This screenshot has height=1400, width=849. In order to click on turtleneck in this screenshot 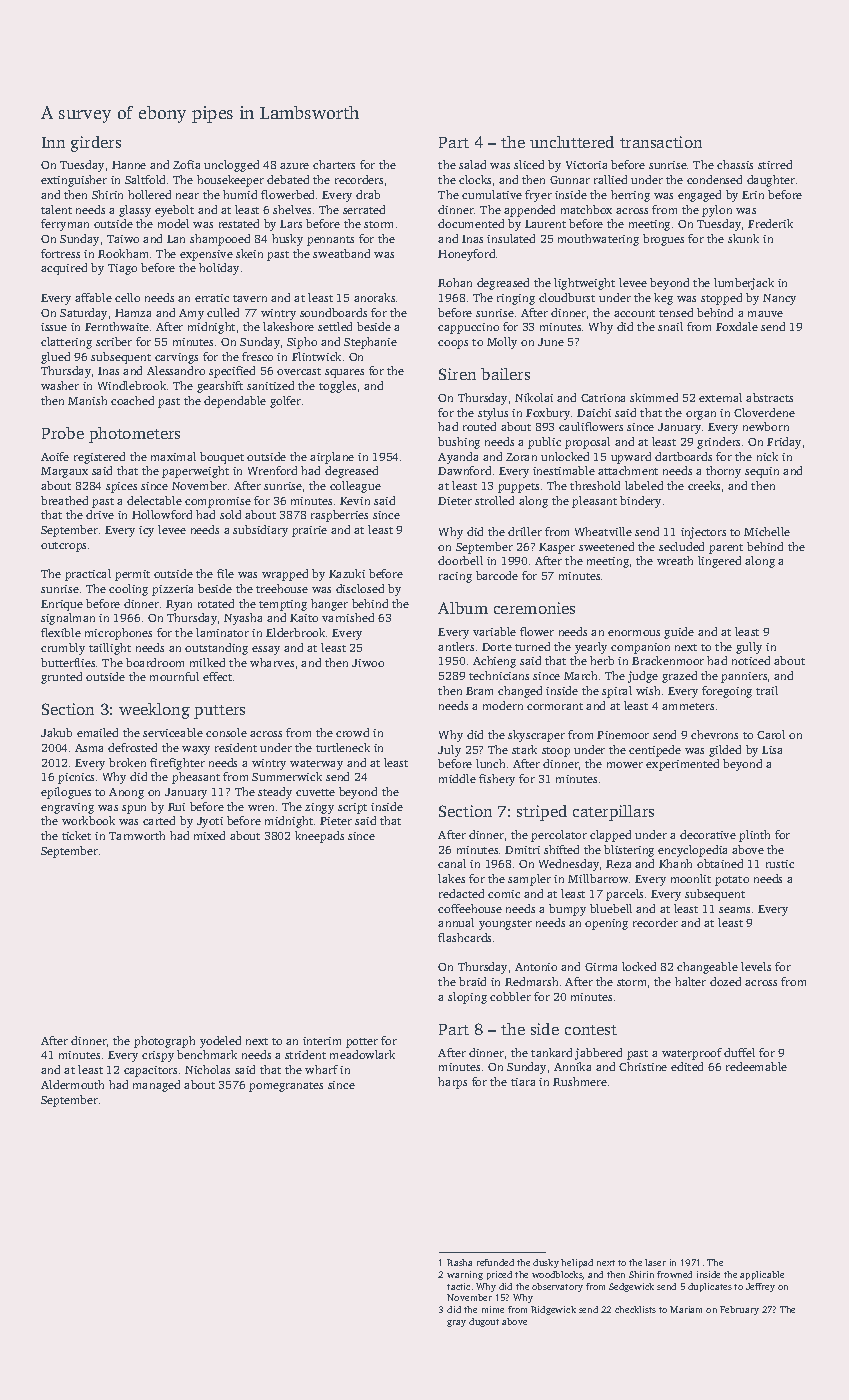, I will do `click(343, 747)`.
